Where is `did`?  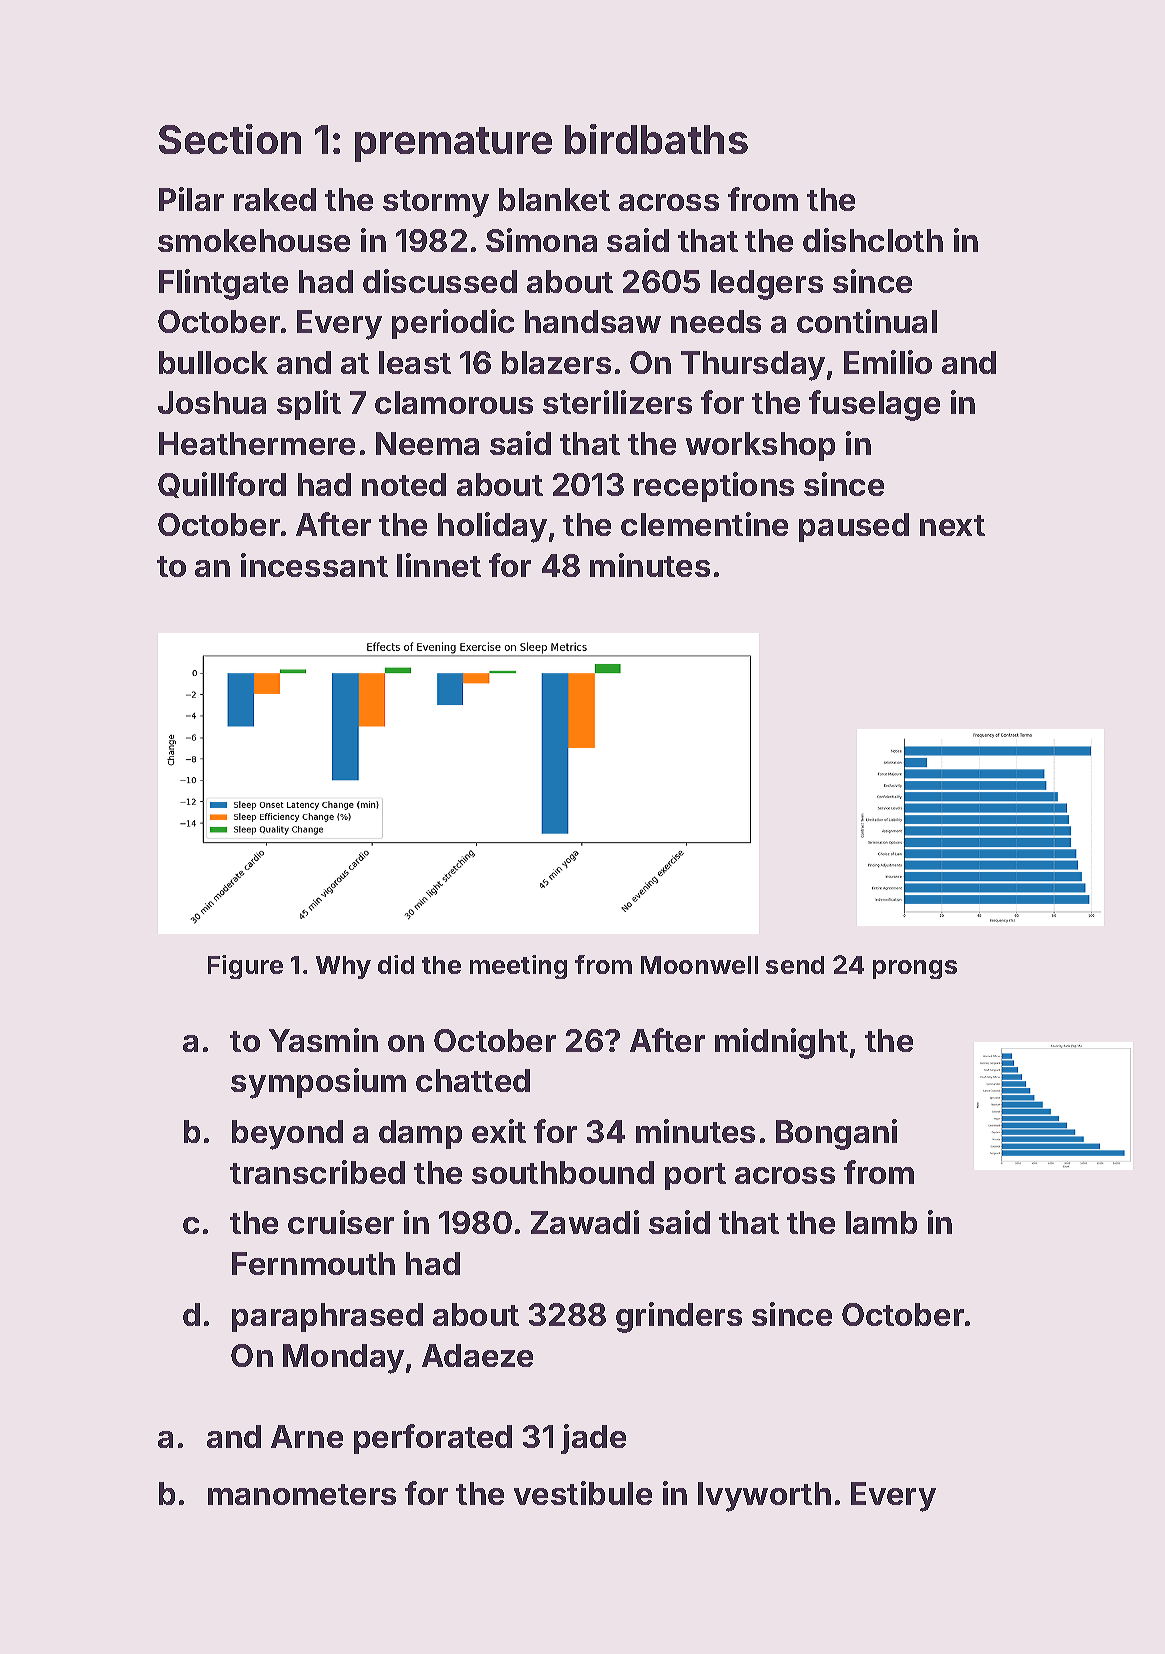 did is located at coordinates (396, 964).
